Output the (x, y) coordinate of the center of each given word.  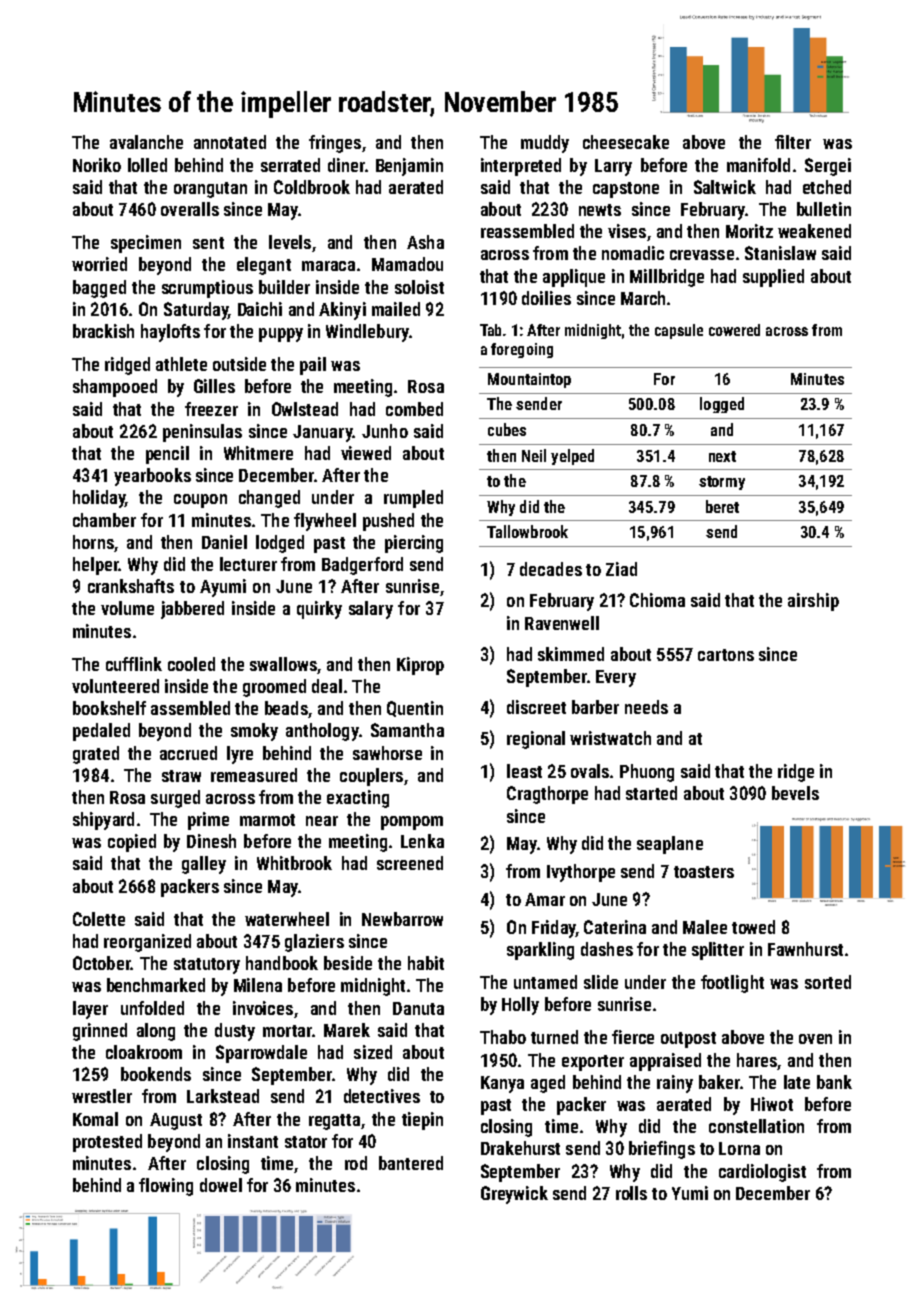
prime (208, 821)
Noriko (97, 165)
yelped (572, 457)
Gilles (214, 386)
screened (410, 863)
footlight (732, 984)
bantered (411, 1163)
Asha (425, 242)
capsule (679, 331)
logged (722, 405)
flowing (166, 1187)
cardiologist (762, 1173)
